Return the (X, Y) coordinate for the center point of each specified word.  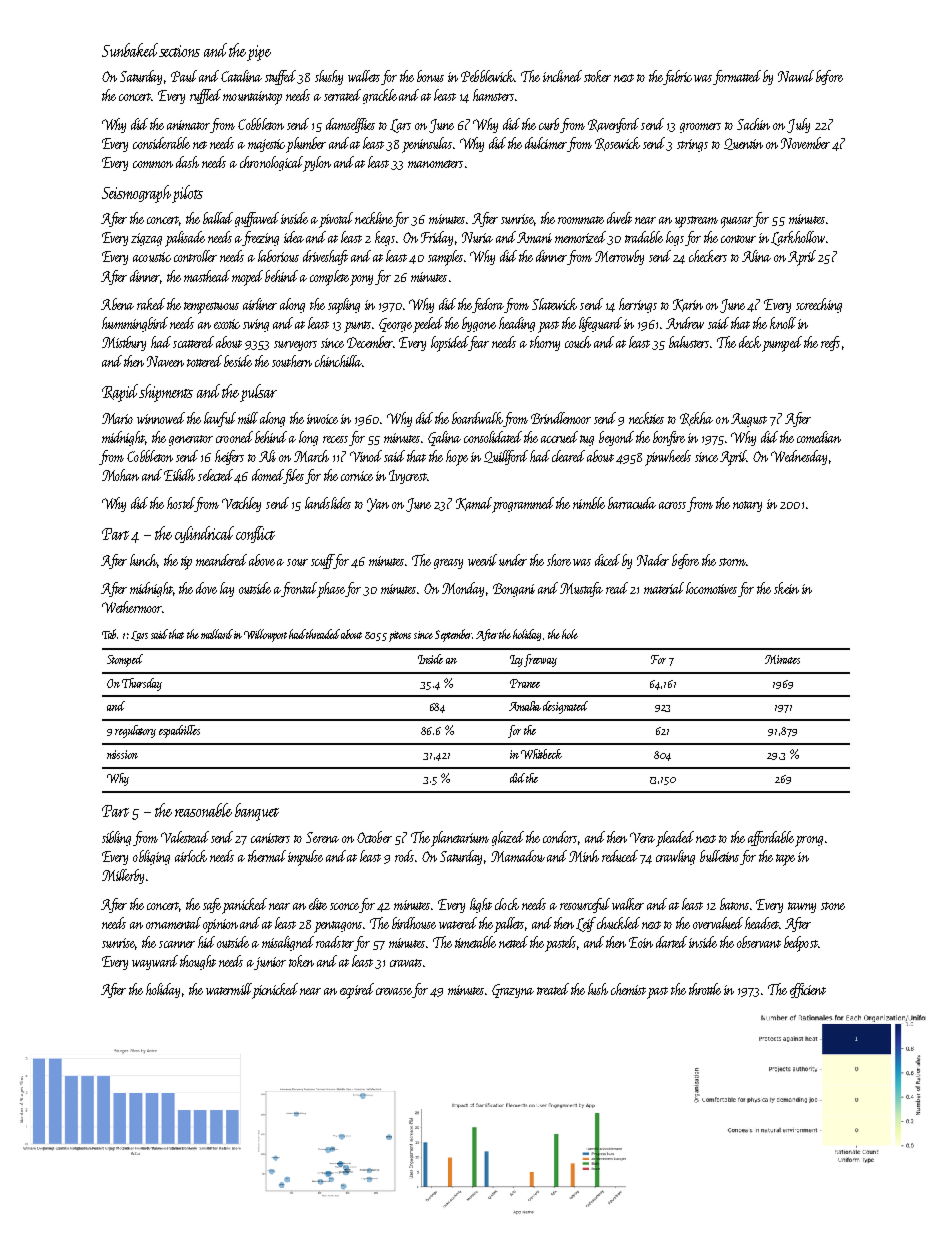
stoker (597, 76)
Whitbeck (541, 754)
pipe (259, 53)
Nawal (796, 76)
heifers (229, 457)
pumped (782, 344)
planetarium (460, 839)
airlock (191, 856)
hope (457, 458)
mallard (217, 634)
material (664, 588)
